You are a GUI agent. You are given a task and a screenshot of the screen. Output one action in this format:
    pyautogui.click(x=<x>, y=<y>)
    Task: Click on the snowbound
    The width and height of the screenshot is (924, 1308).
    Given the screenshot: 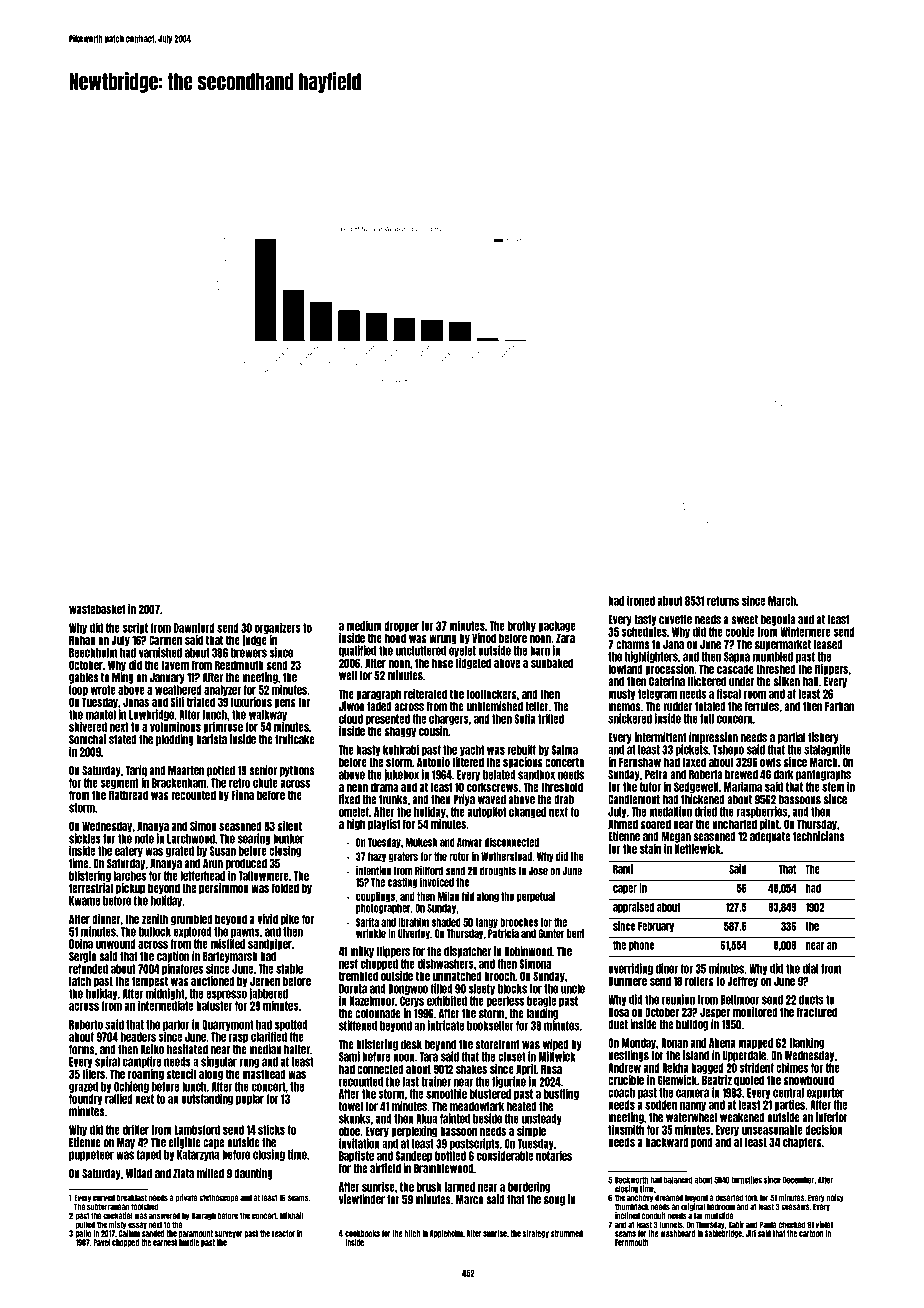 What is the action you would take?
    pyautogui.click(x=808, y=1080)
